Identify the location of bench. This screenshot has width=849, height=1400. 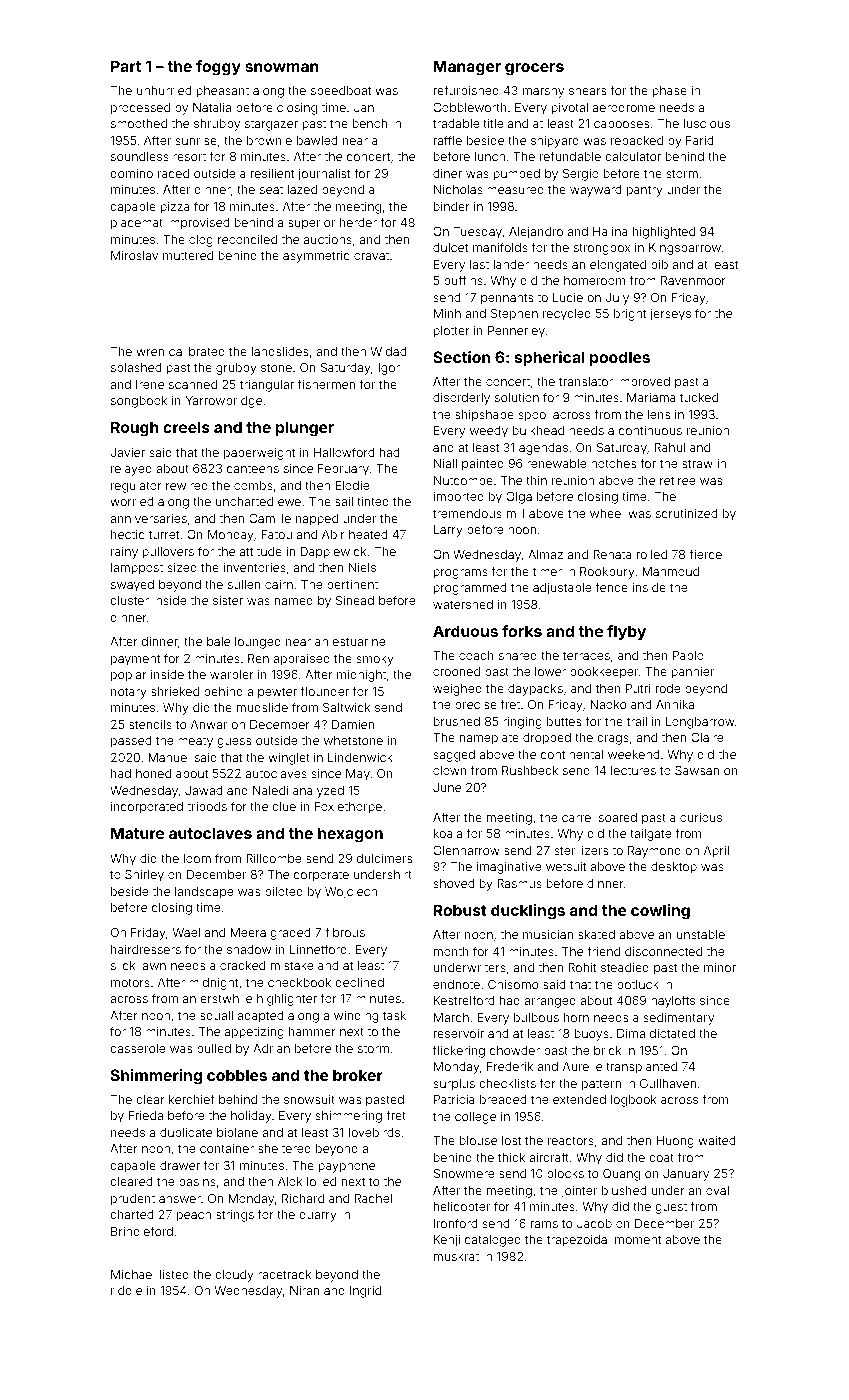
(370, 123).
